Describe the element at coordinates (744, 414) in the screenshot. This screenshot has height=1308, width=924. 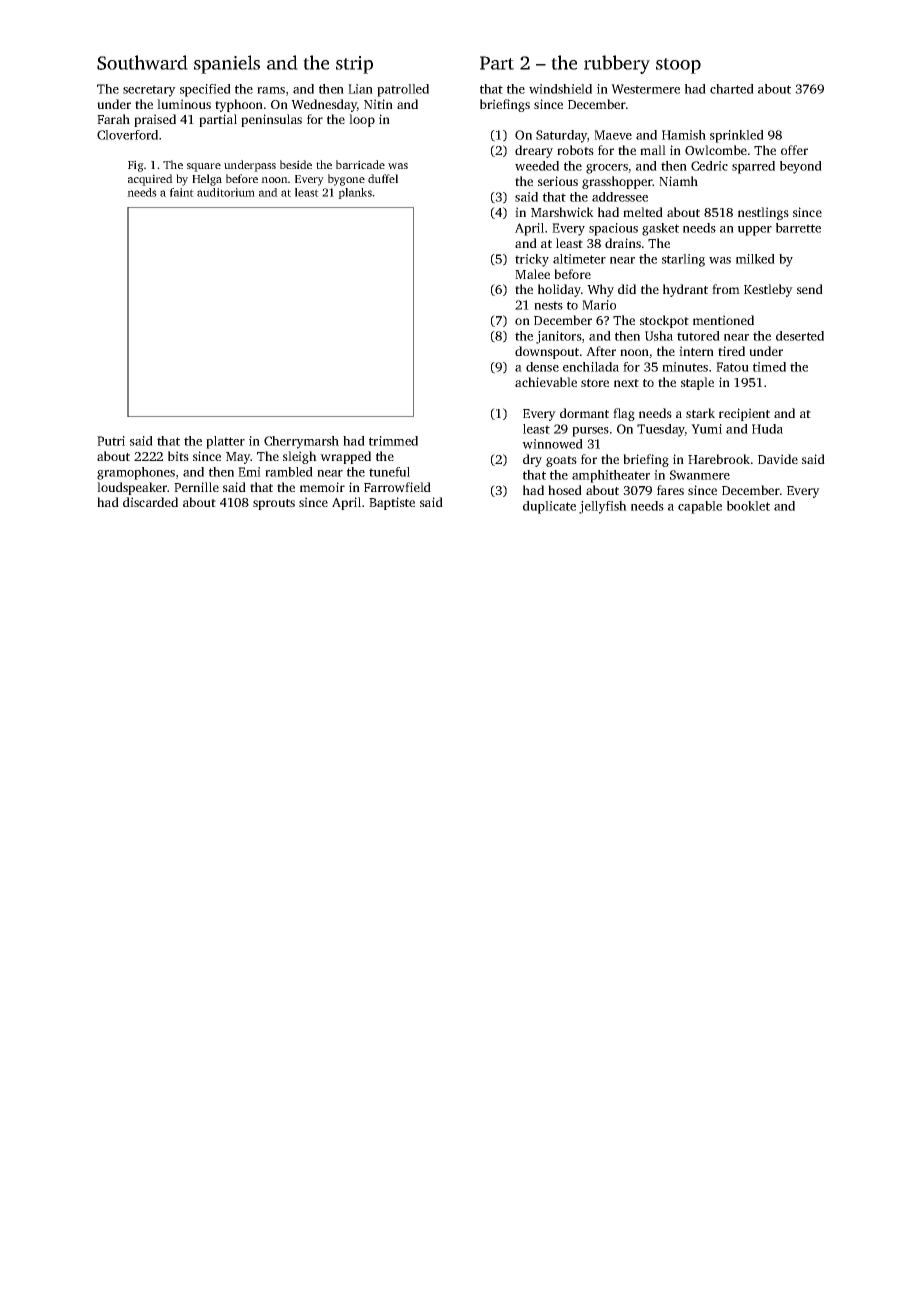
I see `recipient` at that location.
